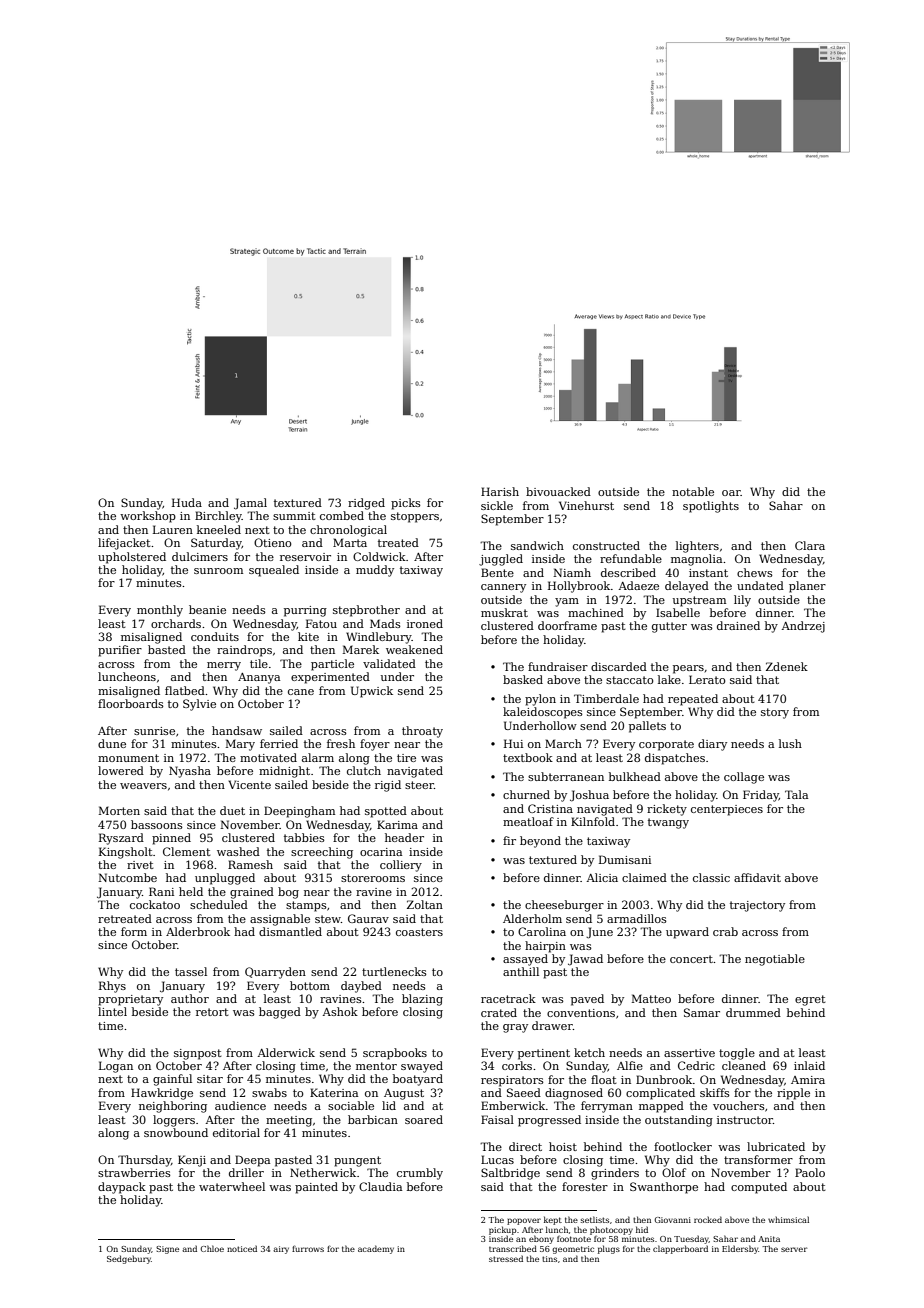 This screenshot has height=1308, width=924. I want to click on stressed, so click(506, 1258).
